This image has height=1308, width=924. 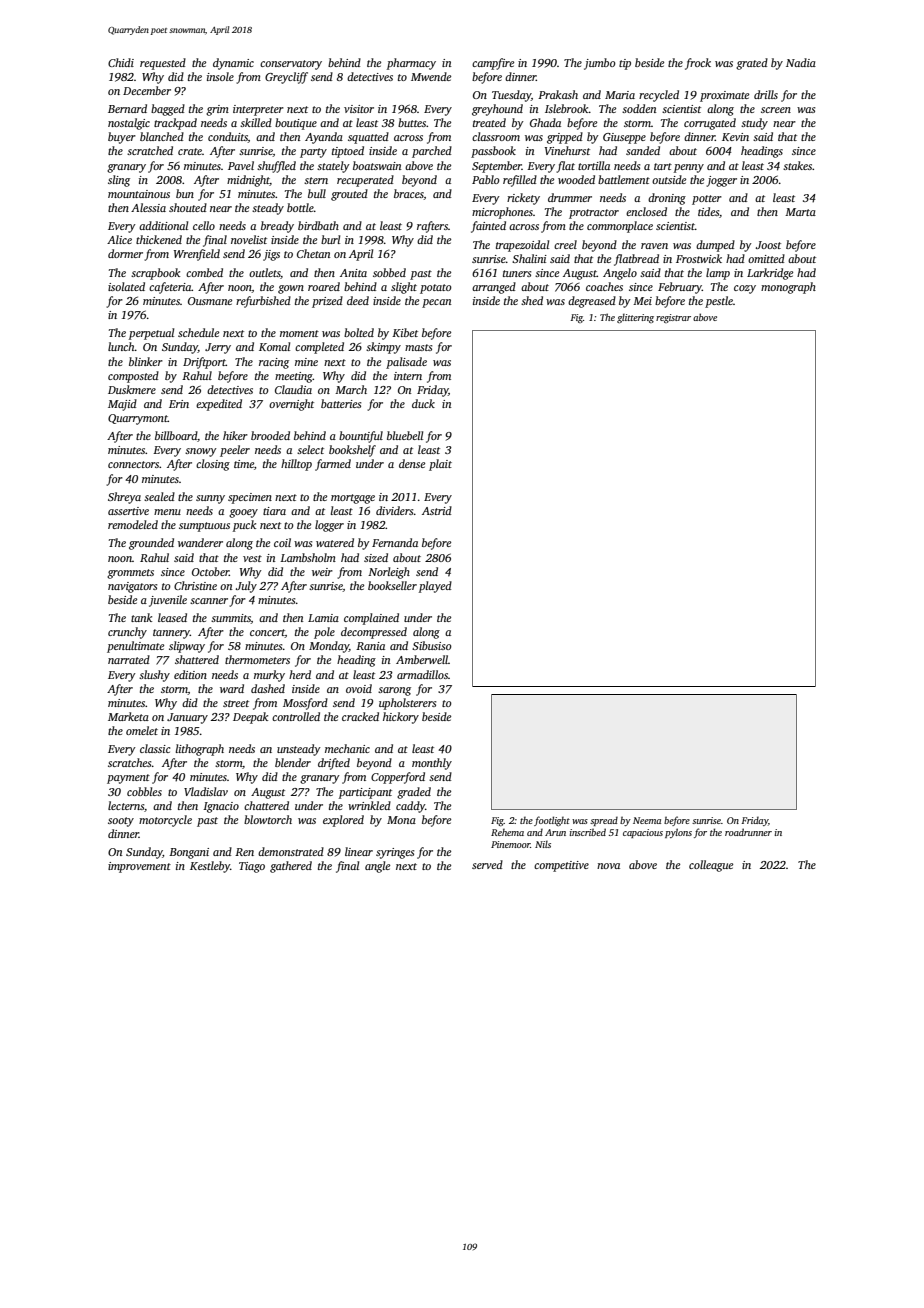 I want to click on Bongani, so click(x=189, y=853).
